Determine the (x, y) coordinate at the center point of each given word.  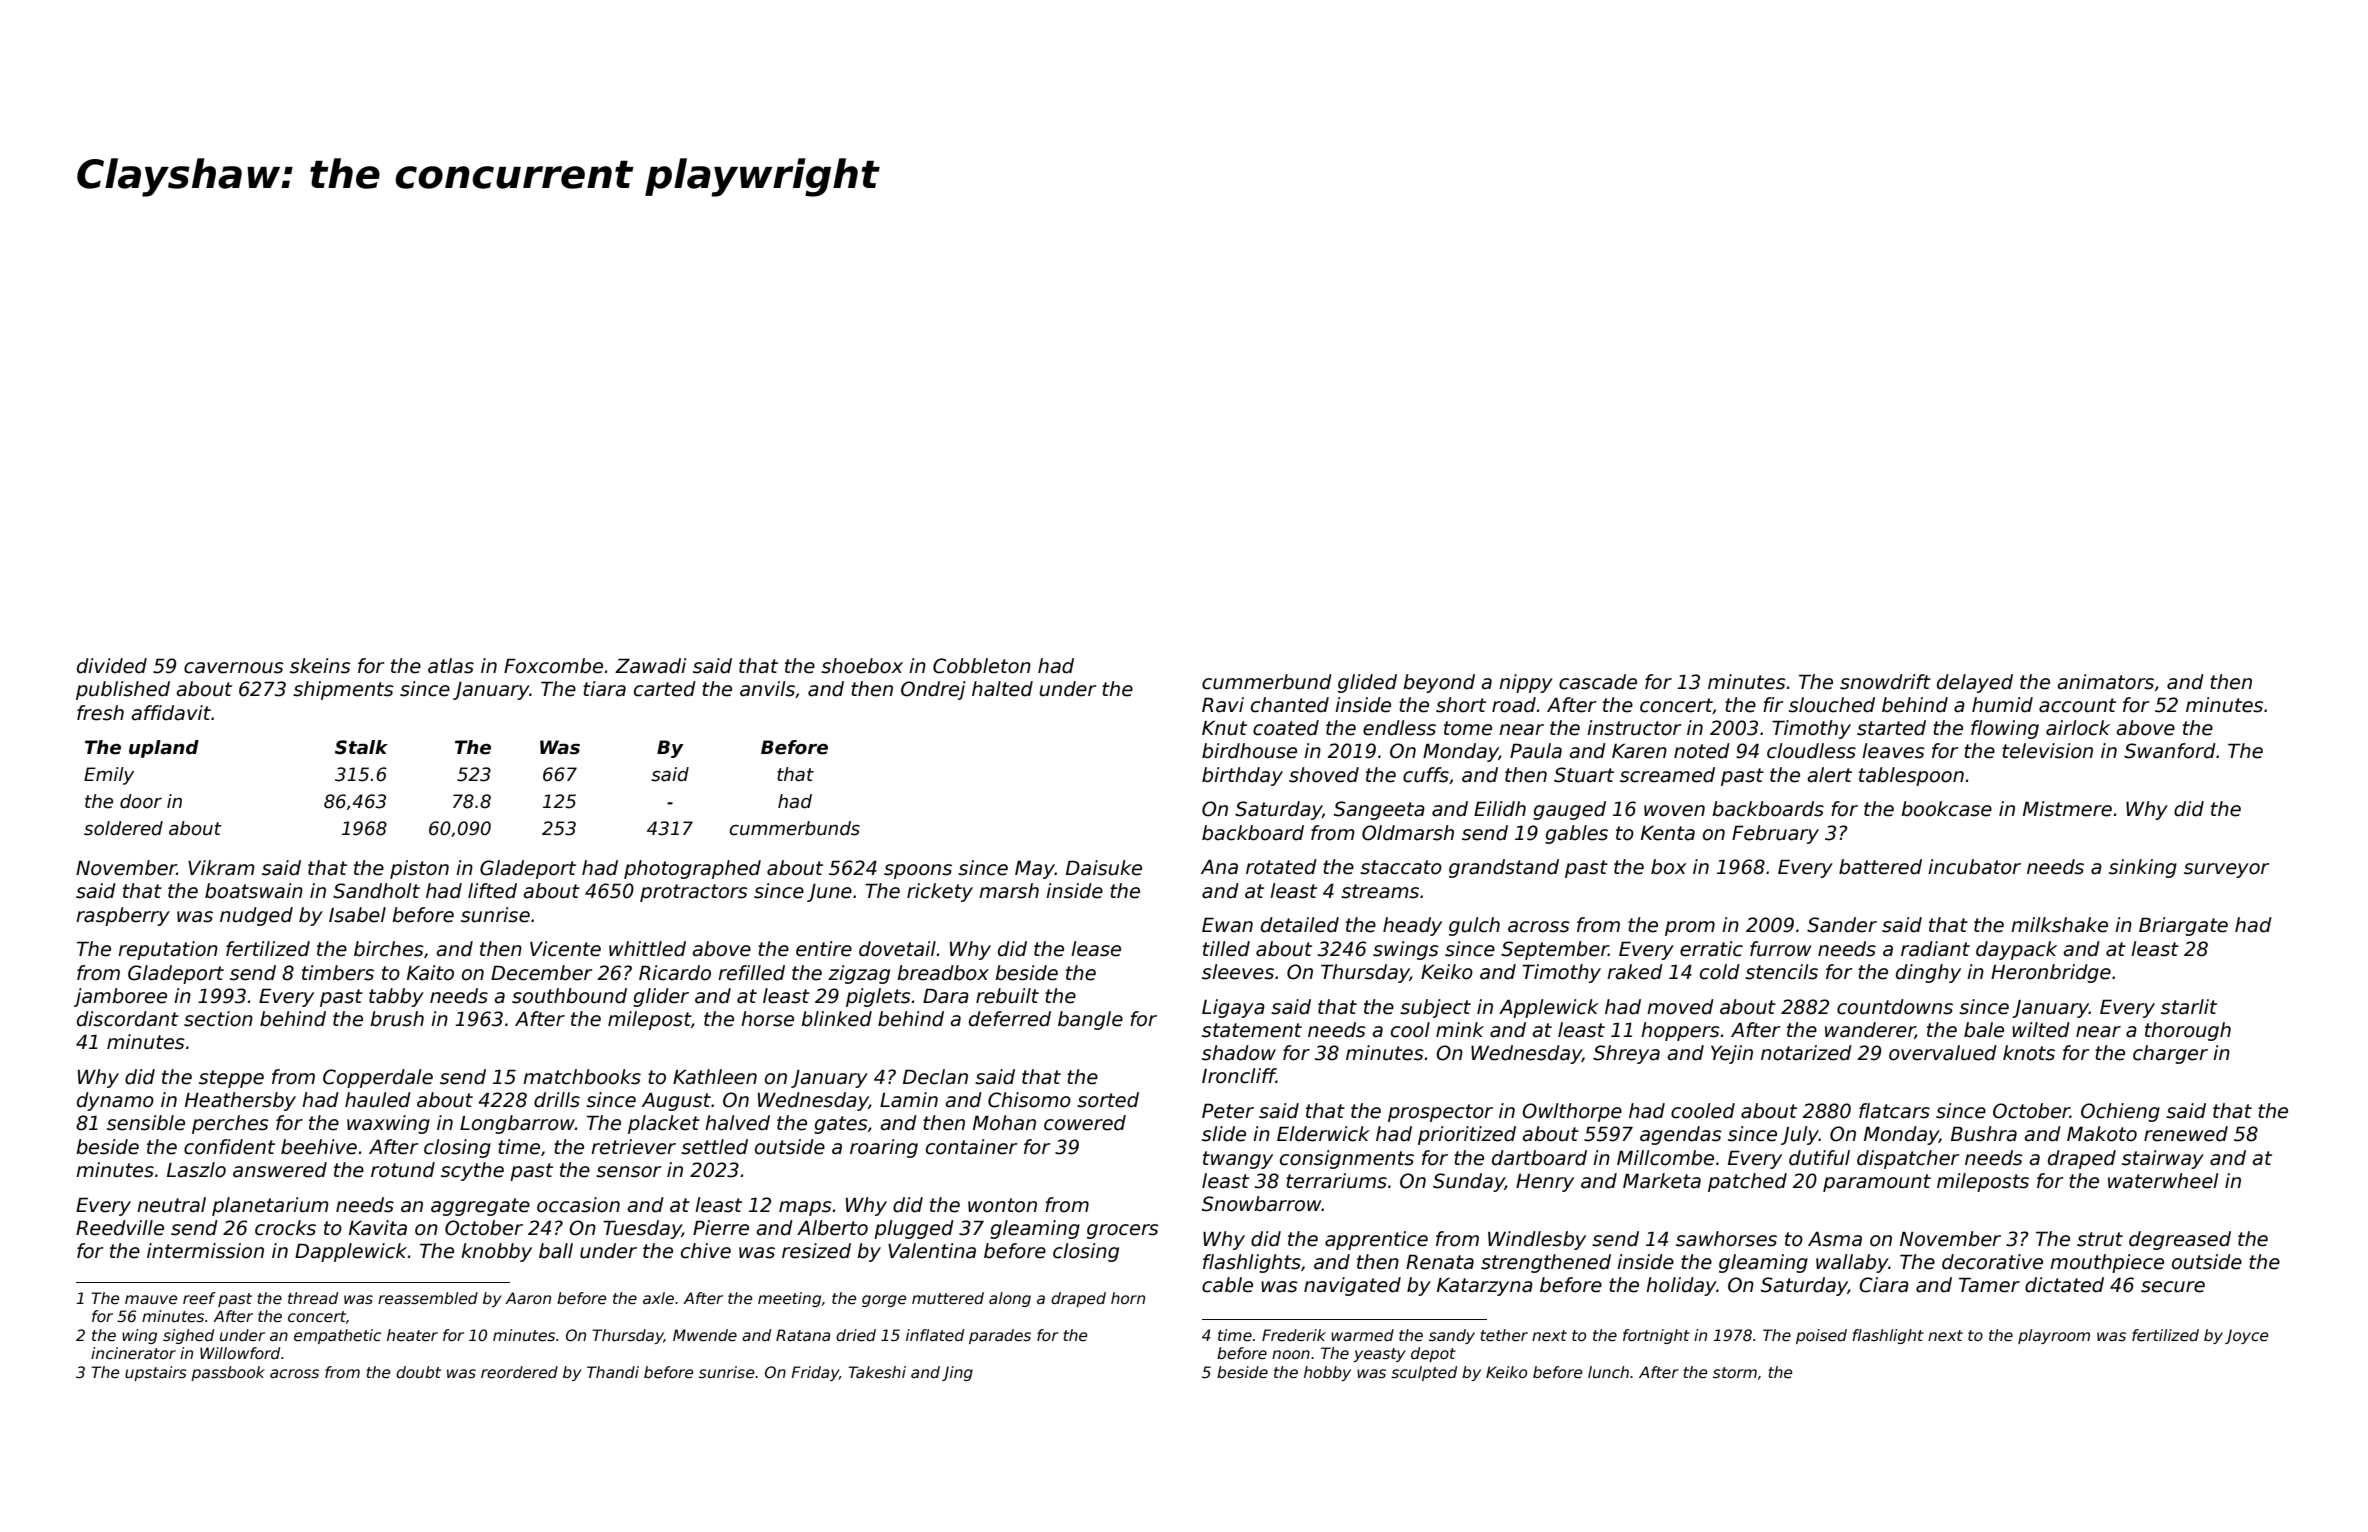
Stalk (361, 747)
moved (1680, 1007)
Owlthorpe (1572, 1112)
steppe (231, 1079)
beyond (1439, 683)
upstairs (156, 1373)
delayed (1975, 683)
